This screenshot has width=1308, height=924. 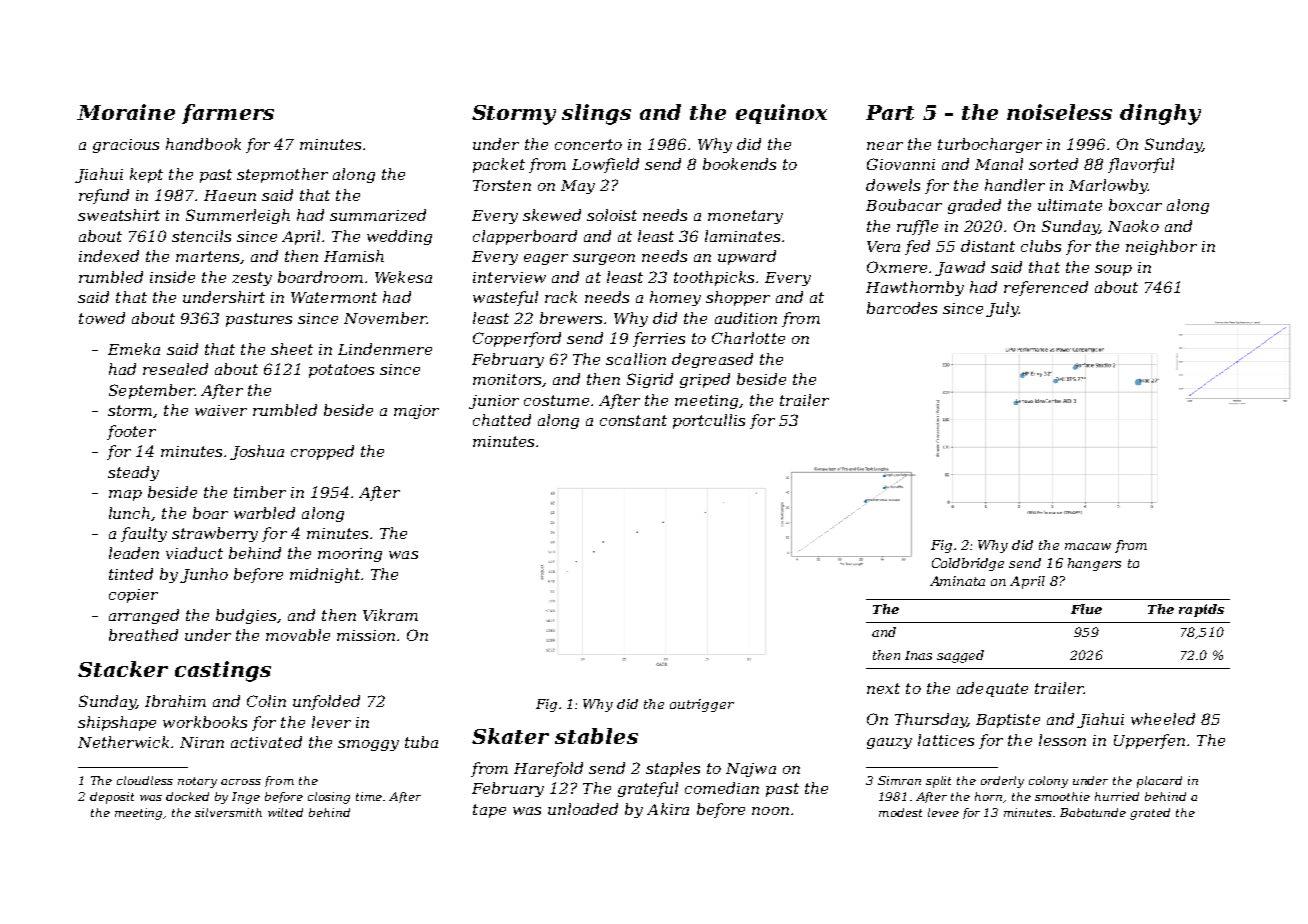 I want to click on neighbor, so click(x=1161, y=247).
